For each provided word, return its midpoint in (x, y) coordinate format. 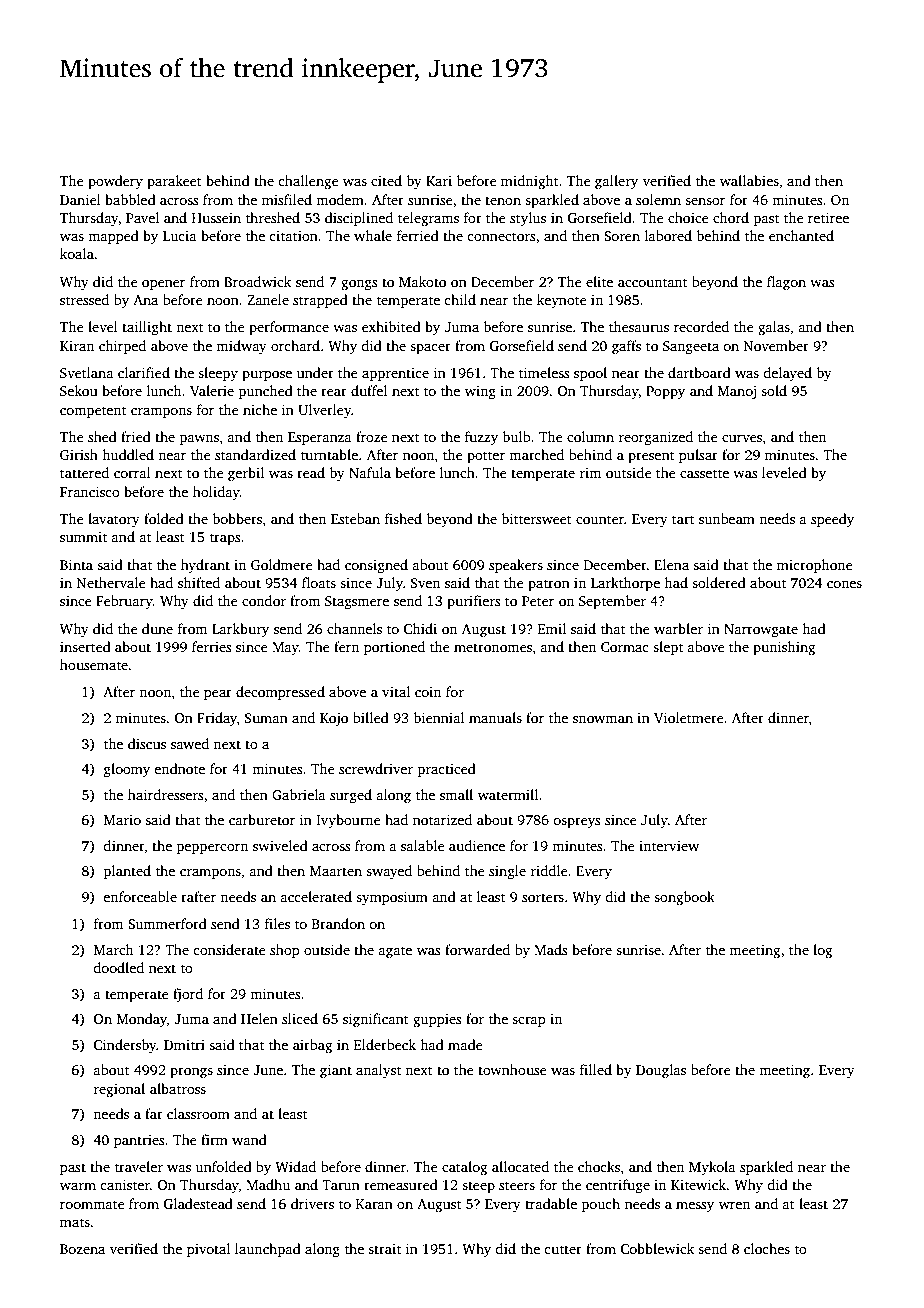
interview (669, 846)
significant (376, 1020)
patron (549, 585)
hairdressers (165, 794)
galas (774, 328)
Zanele (268, 299)
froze (372, 436)
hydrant (205, 566)
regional (119, 1090)
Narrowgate (761, 631)
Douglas (661, 1071)
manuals (495, 717)
